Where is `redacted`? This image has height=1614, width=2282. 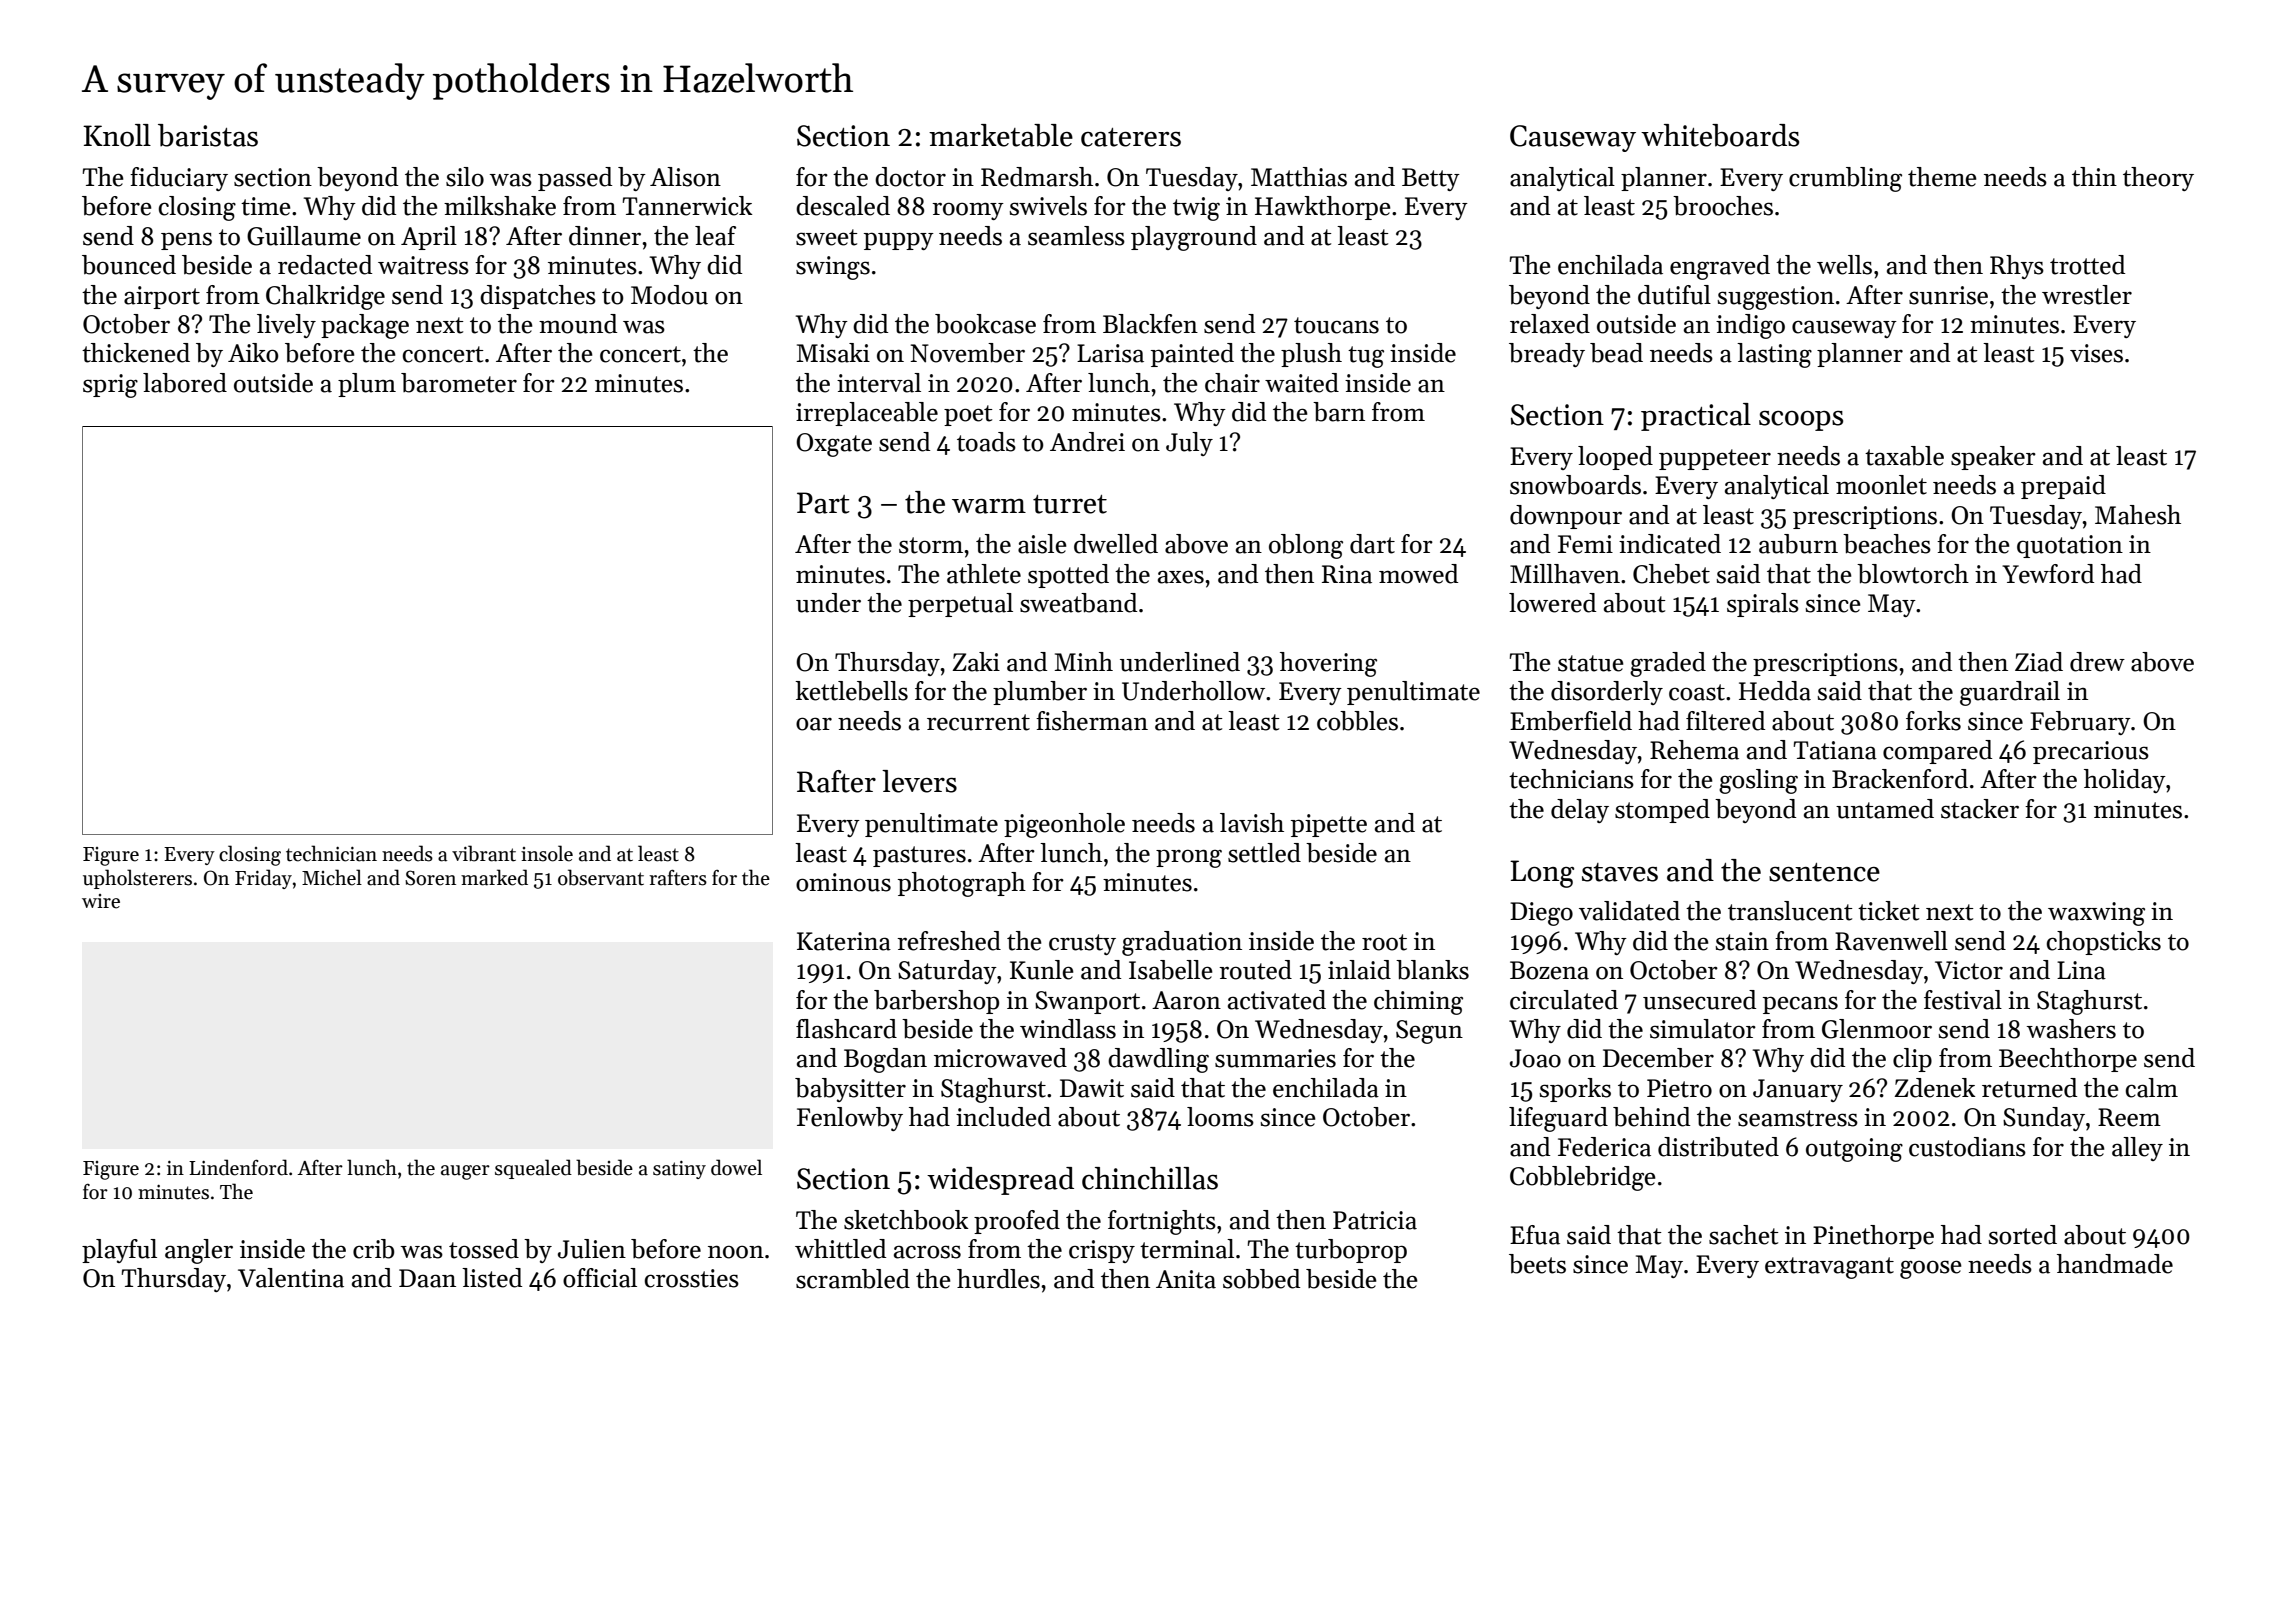
redacted is located at coordinates (325, 265).
